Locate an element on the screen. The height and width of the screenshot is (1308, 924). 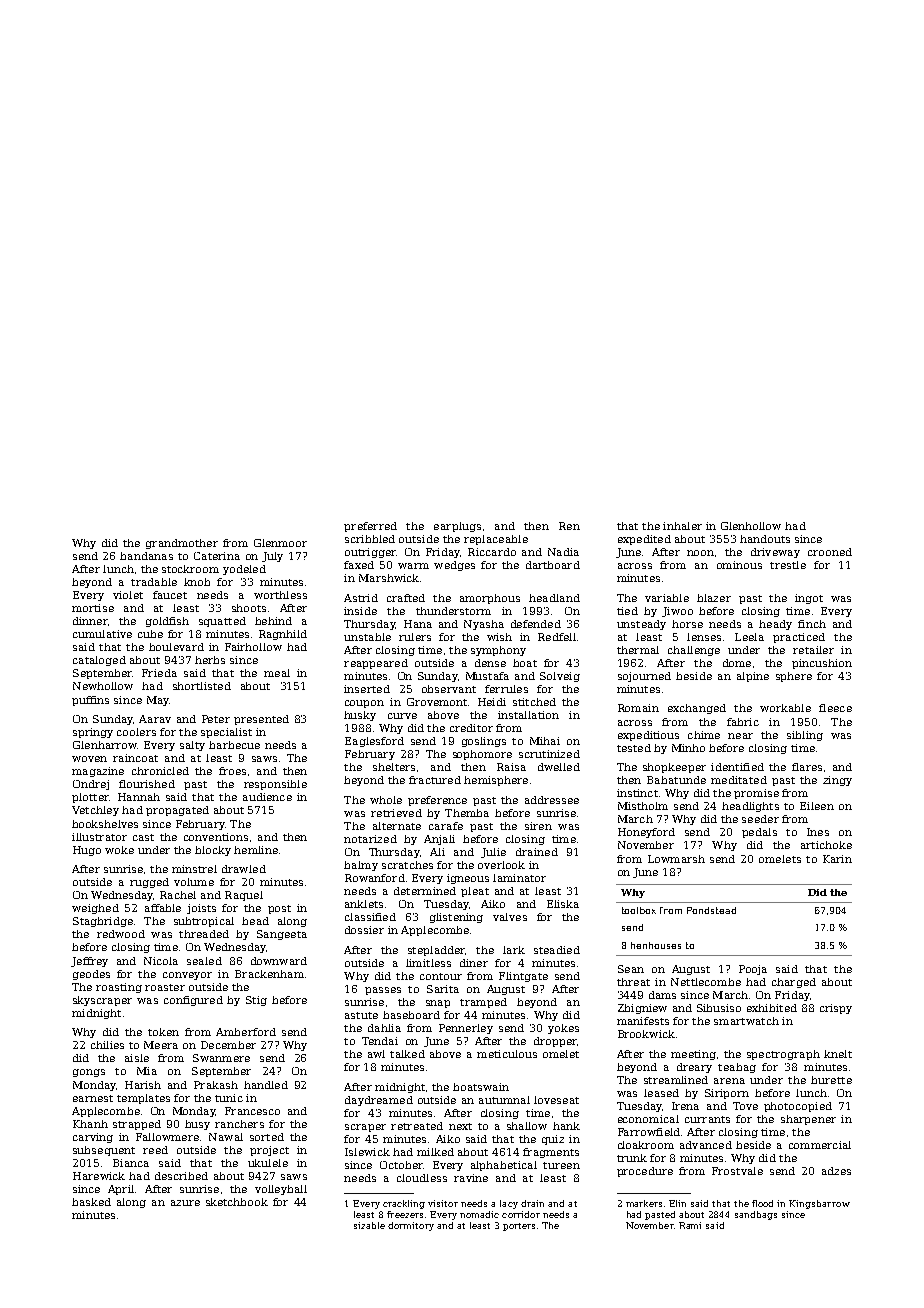
autumnal is located at coordinates (504, 1100).
